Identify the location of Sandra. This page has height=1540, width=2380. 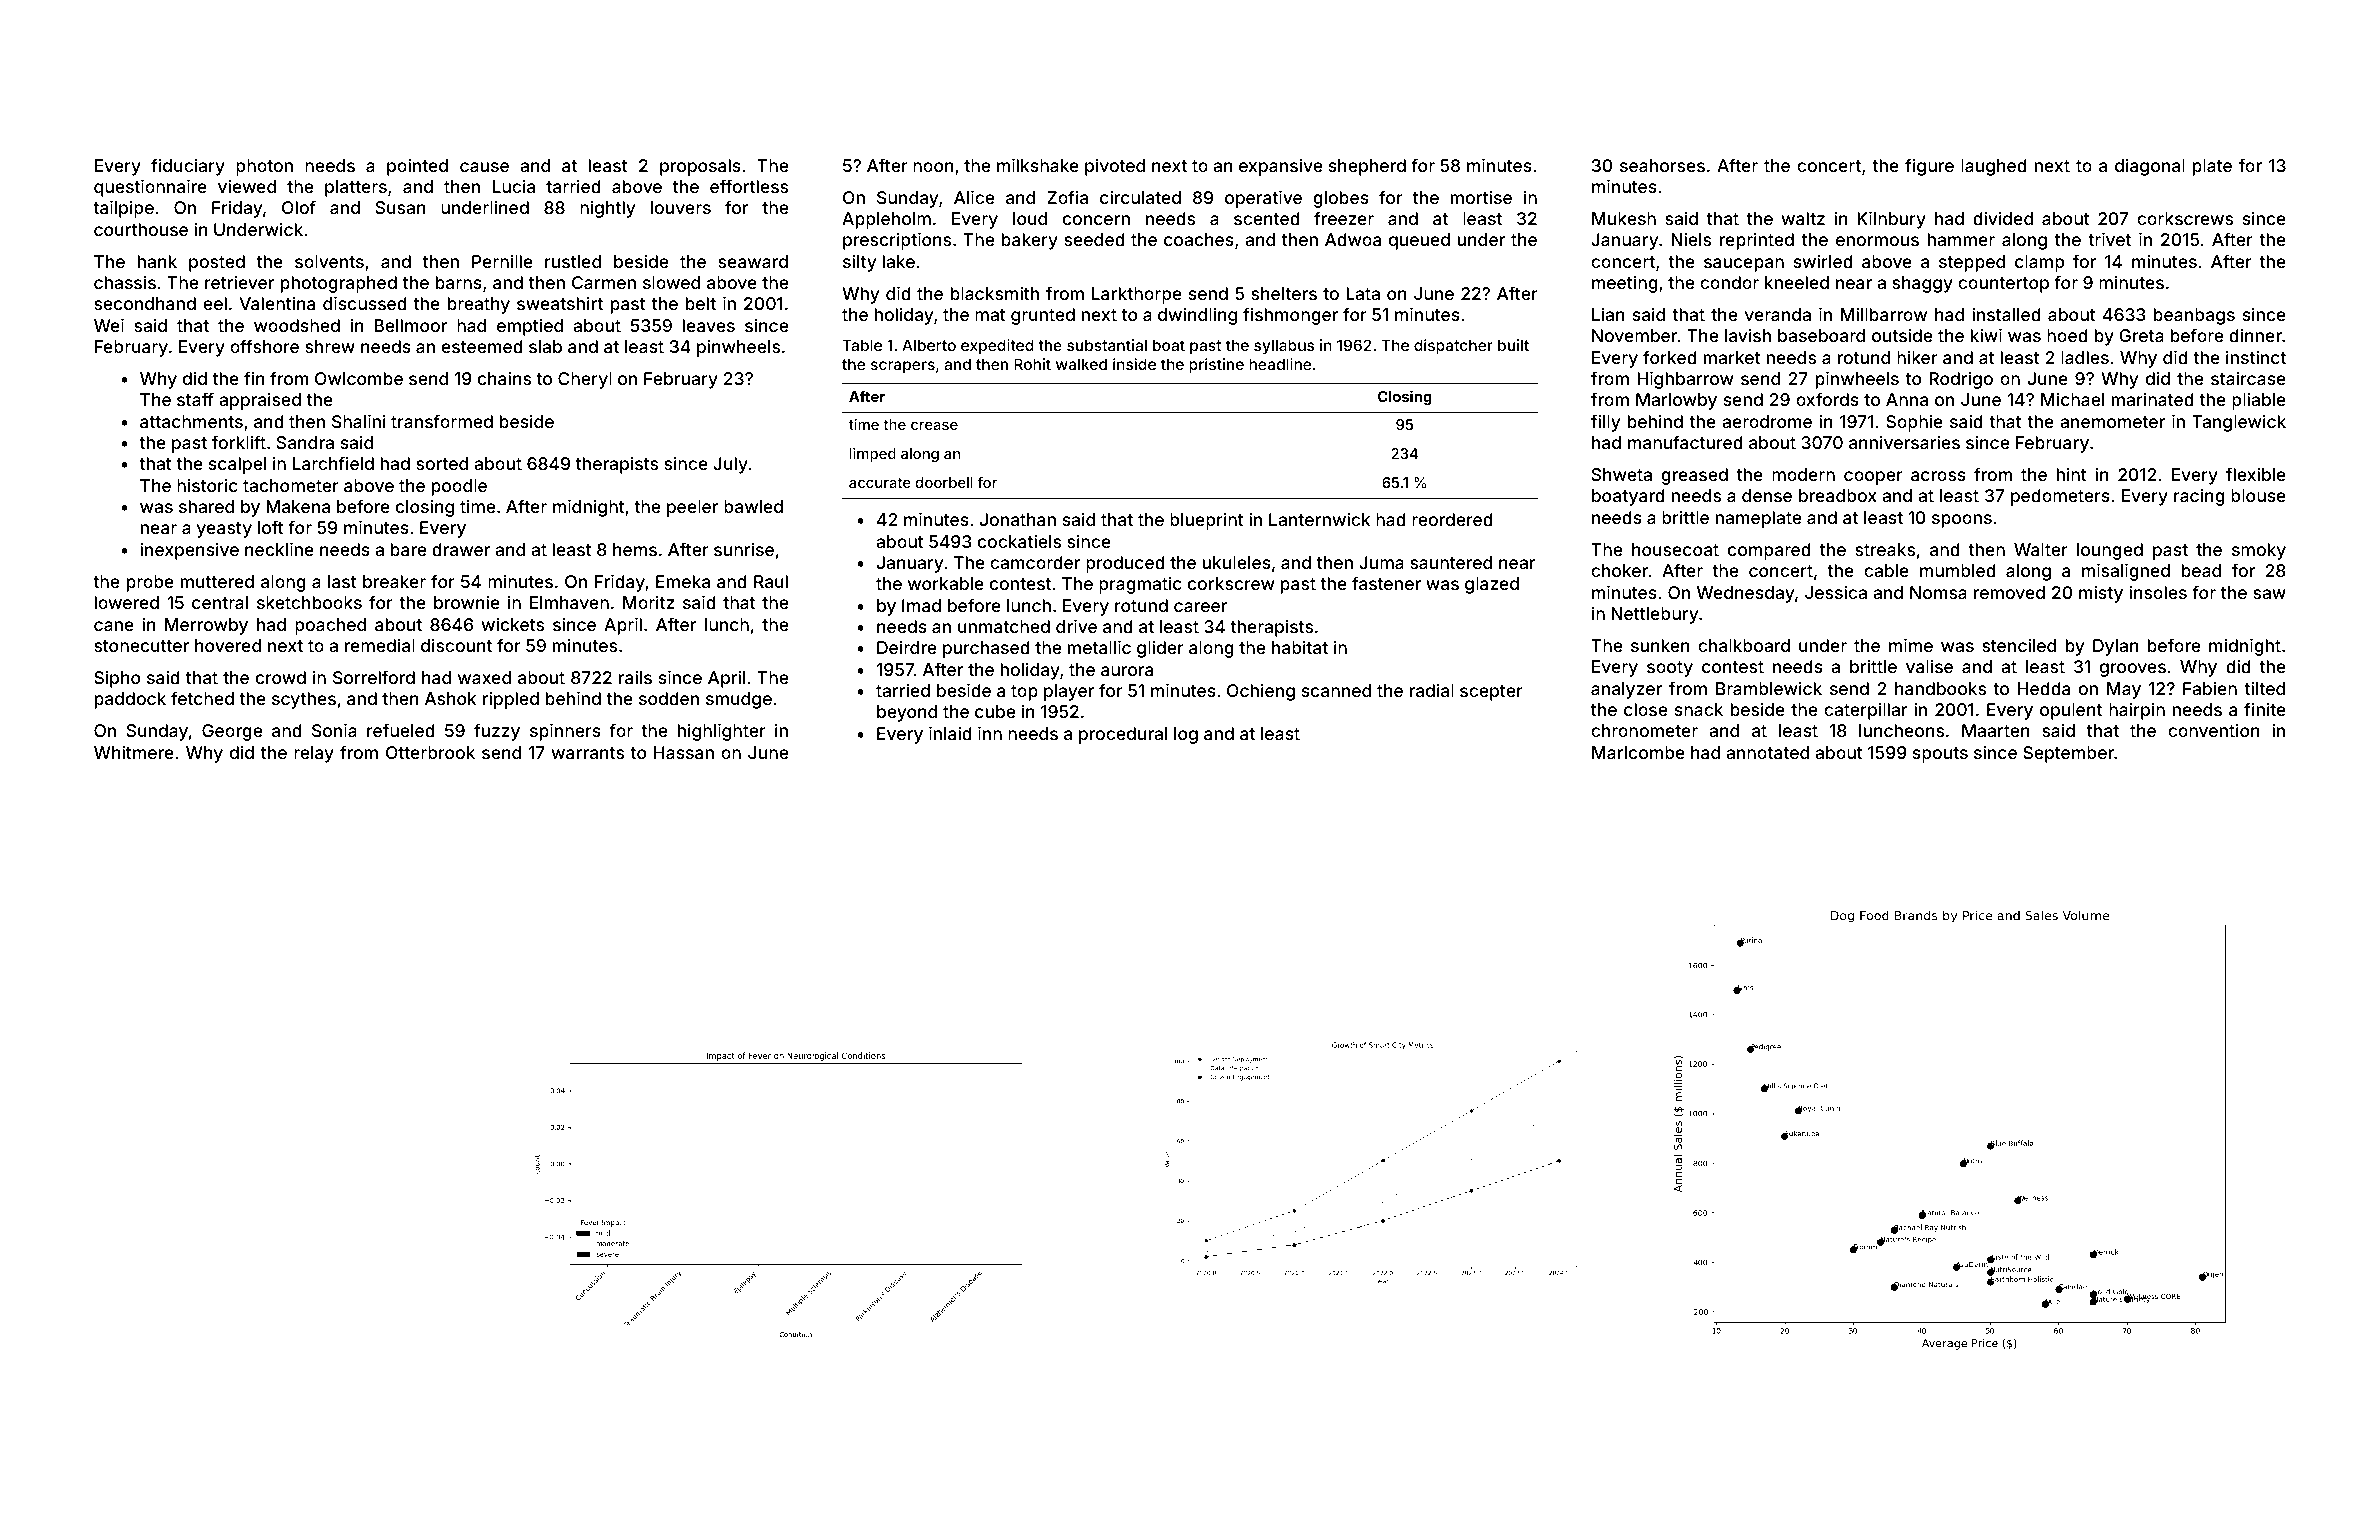
(305, 442).
